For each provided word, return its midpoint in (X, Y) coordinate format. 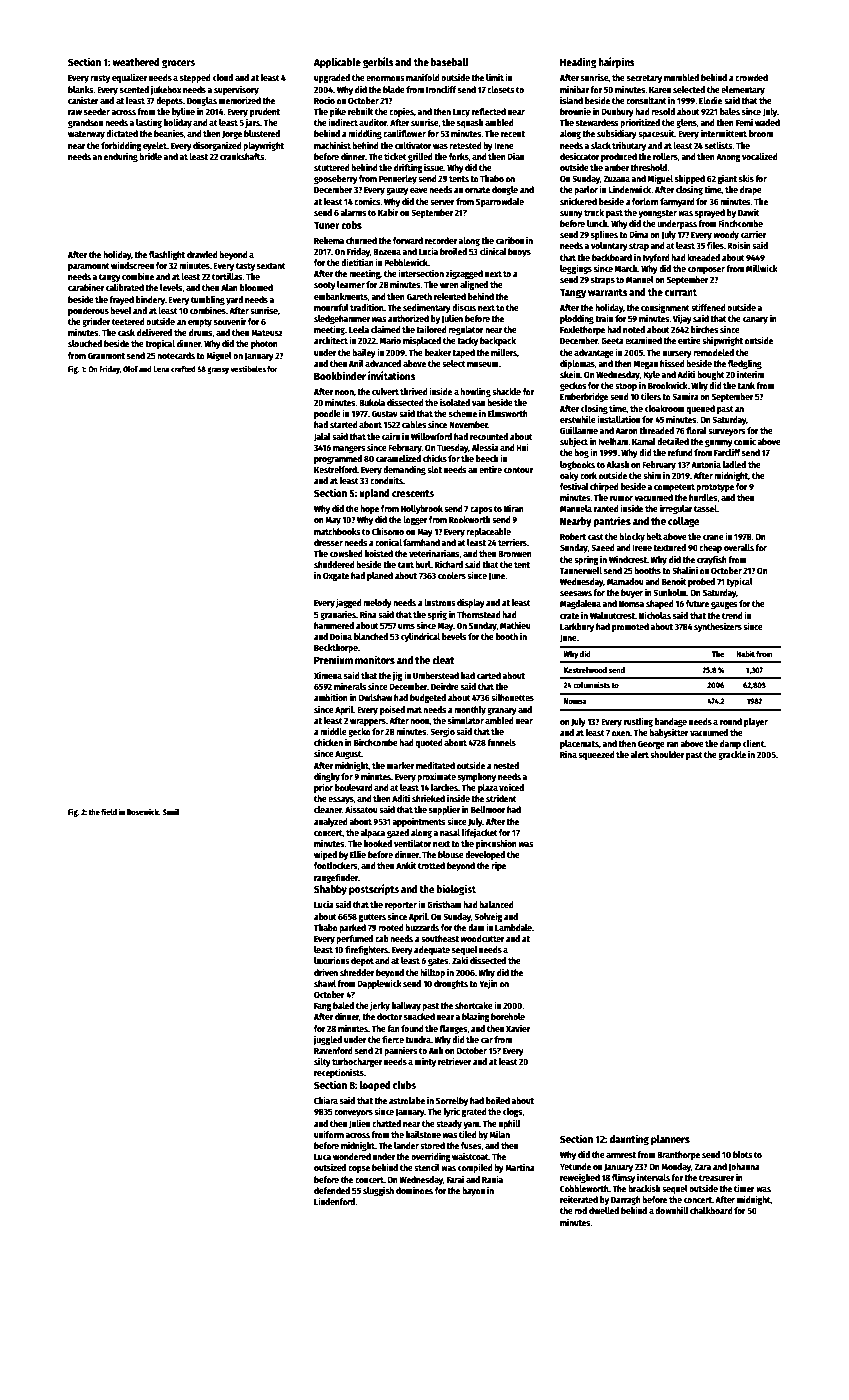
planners (670, 1140)
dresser (328, 542)
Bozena (387, 252)
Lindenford (334, 1201)
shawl (325, 983)
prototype (715, 488)
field (109, 811)
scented (134, 89)
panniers (401, 1051)
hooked (378, 843)
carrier (753, 234)
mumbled (681, 77)
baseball (450, 62)
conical (388, 542)
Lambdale (513, 927)
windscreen (132, 265)
